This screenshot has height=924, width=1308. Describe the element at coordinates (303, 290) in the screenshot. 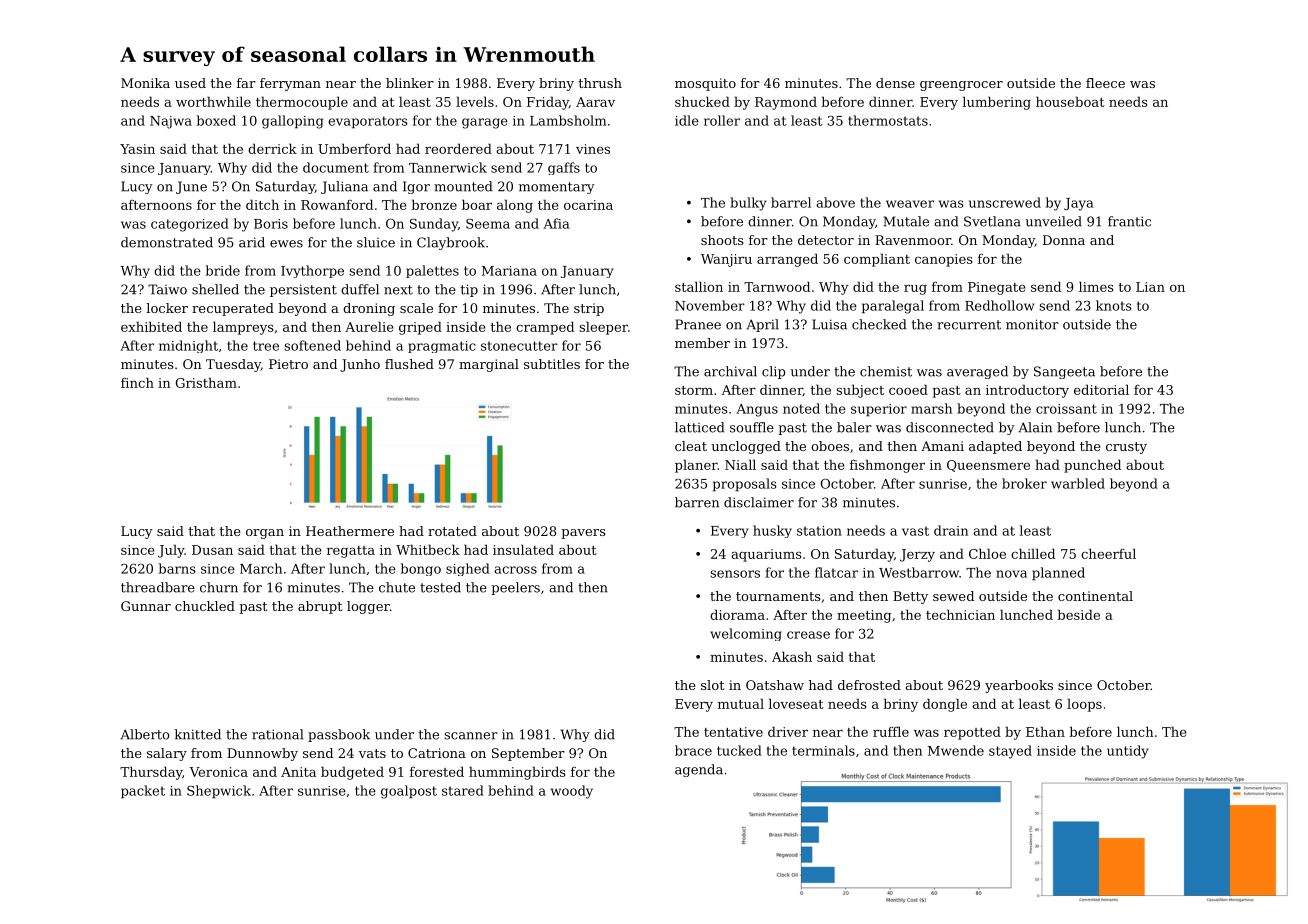

I see `persistent` at that location.
